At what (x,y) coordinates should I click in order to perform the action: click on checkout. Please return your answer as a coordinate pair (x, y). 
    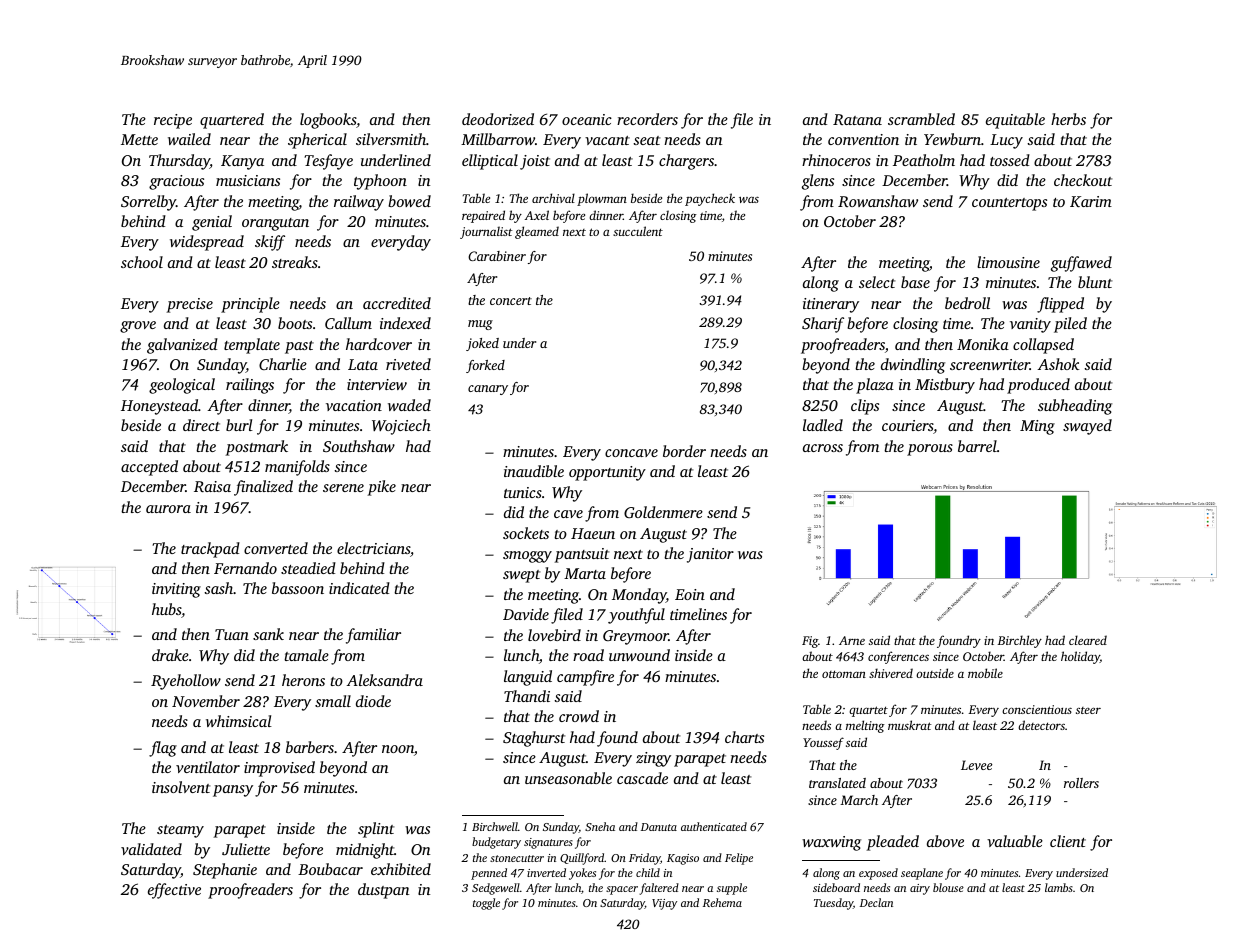
    Looking at the image, I should click on (1083, 180).
